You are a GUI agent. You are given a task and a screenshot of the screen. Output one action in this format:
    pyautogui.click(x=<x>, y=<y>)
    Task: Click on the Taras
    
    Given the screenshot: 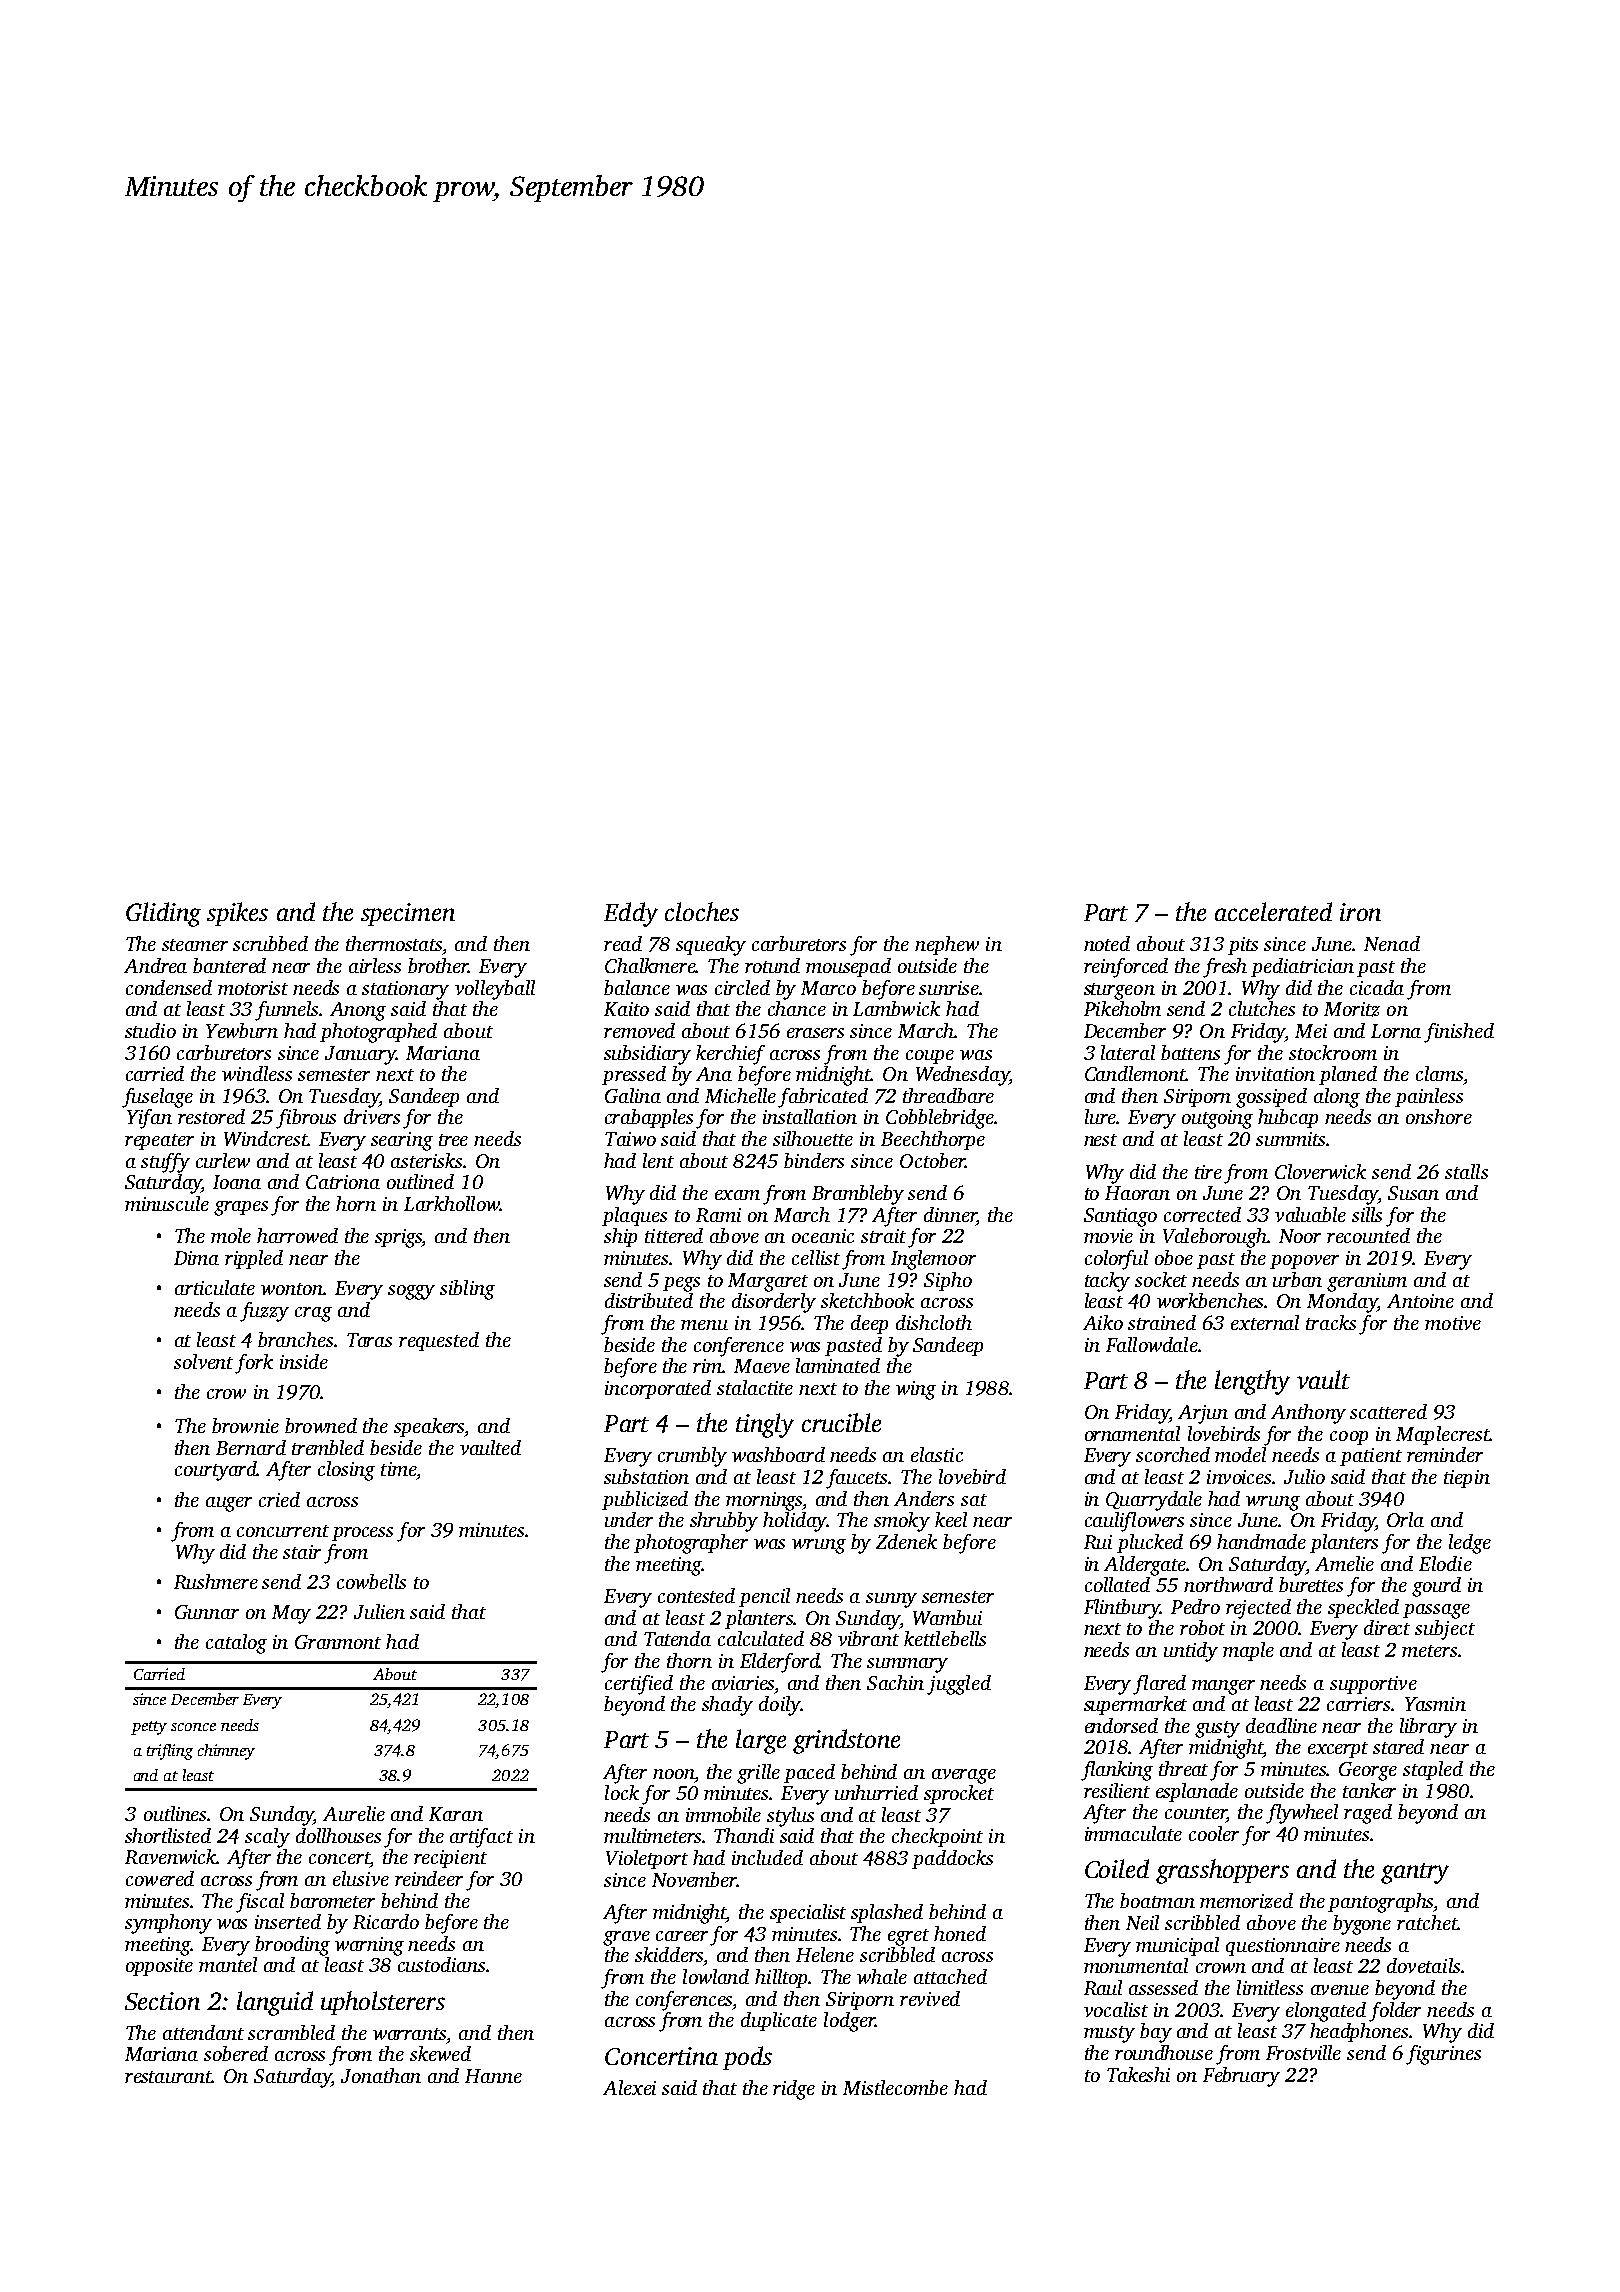 What is the action you would take?
    pyautogui.click(x=369, y=1340)
